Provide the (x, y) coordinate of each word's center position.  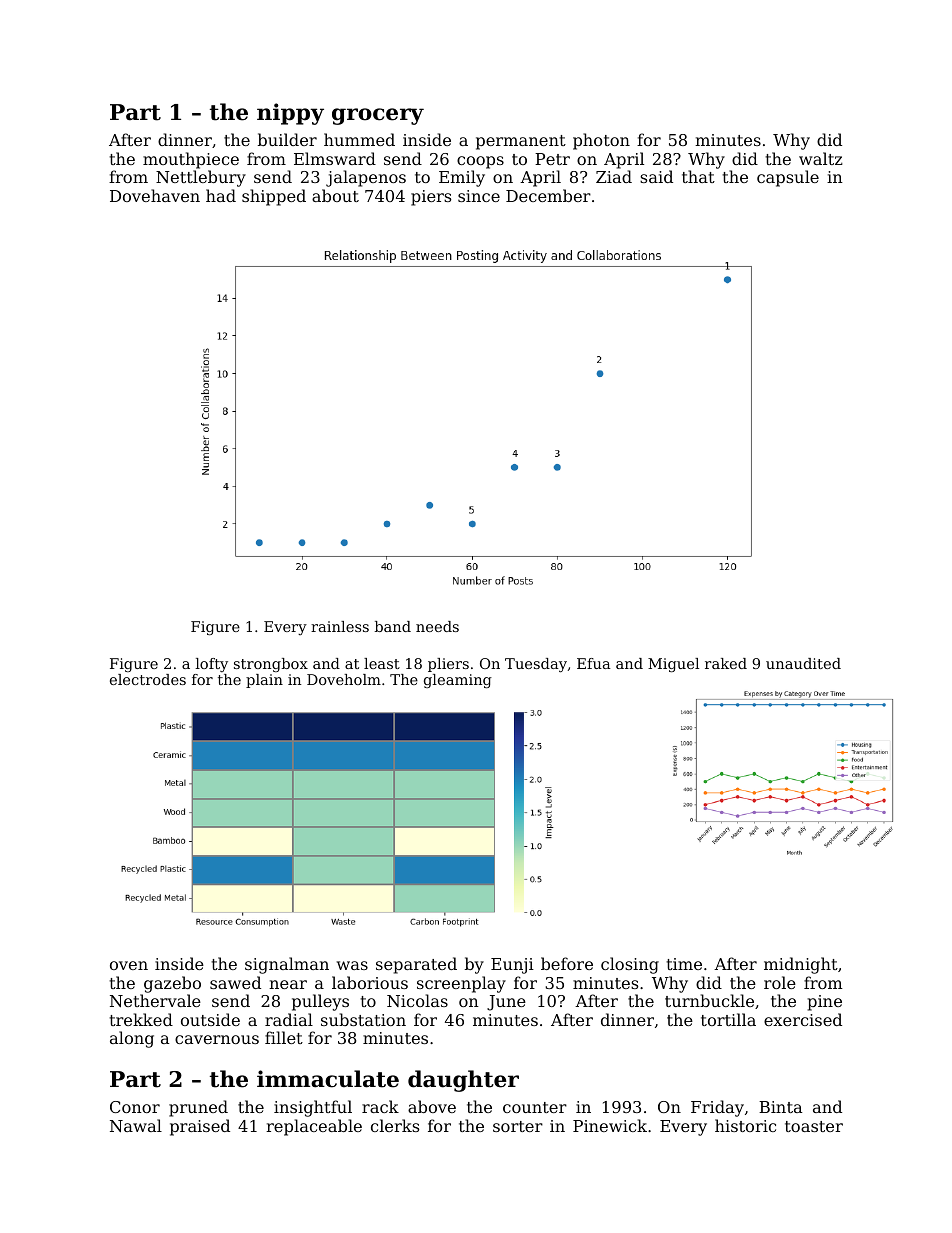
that (698, 176)
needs (437, 626)
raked (726, 663)
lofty (211, 665)
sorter (518, 1126)
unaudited (803, 663)
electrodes (148, 679)
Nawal (136, 1125)
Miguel (673, 665)
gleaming (458, 681)
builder (287, 139)
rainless (340, 626)
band (392, 626)
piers (431, 198)
